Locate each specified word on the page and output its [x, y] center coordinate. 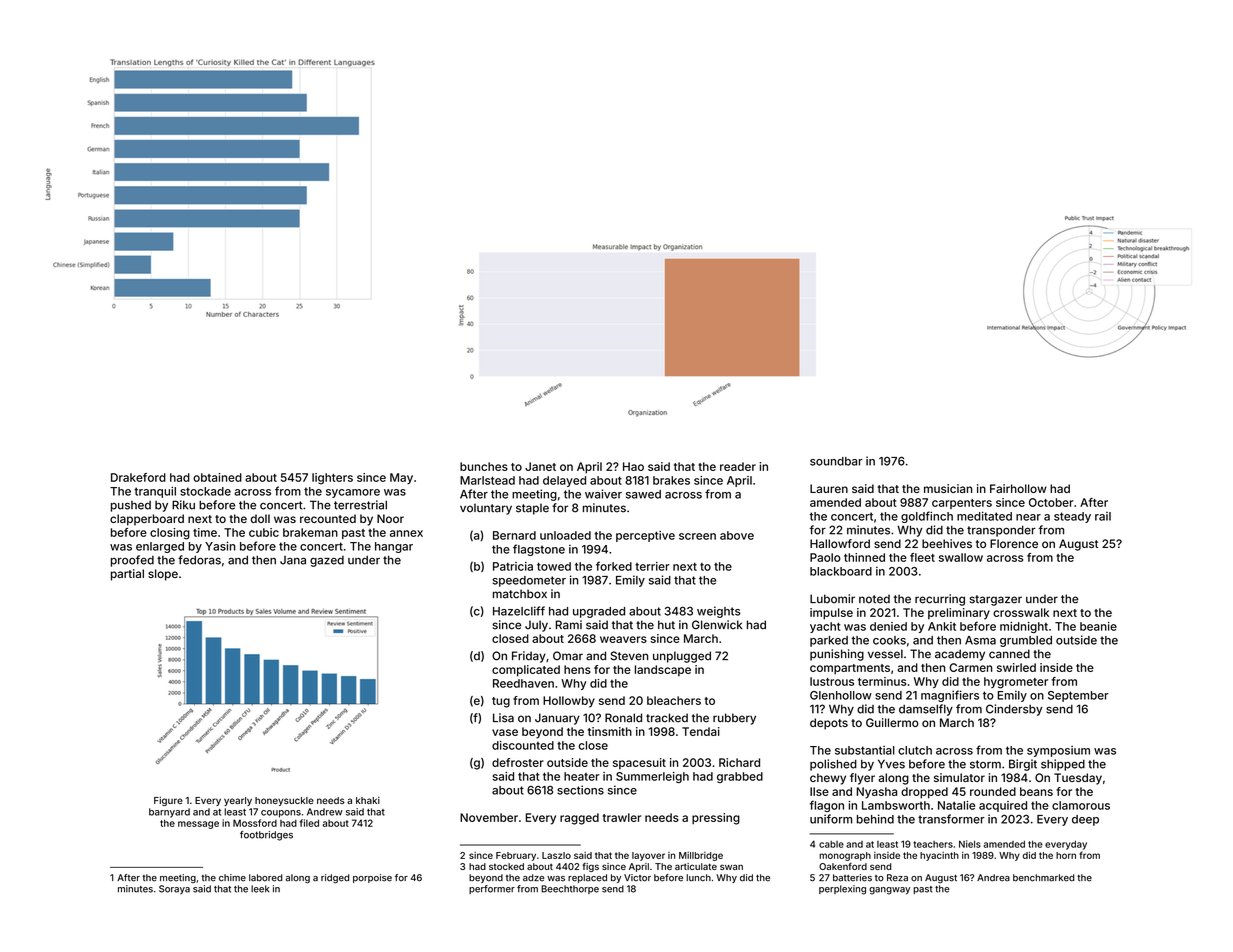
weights [719, 612]
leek [260, 889]
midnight [1024, 627]
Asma [980, 640]
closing [170, 534]
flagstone [539, 550]
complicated [526, 671]
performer [492, 889]
